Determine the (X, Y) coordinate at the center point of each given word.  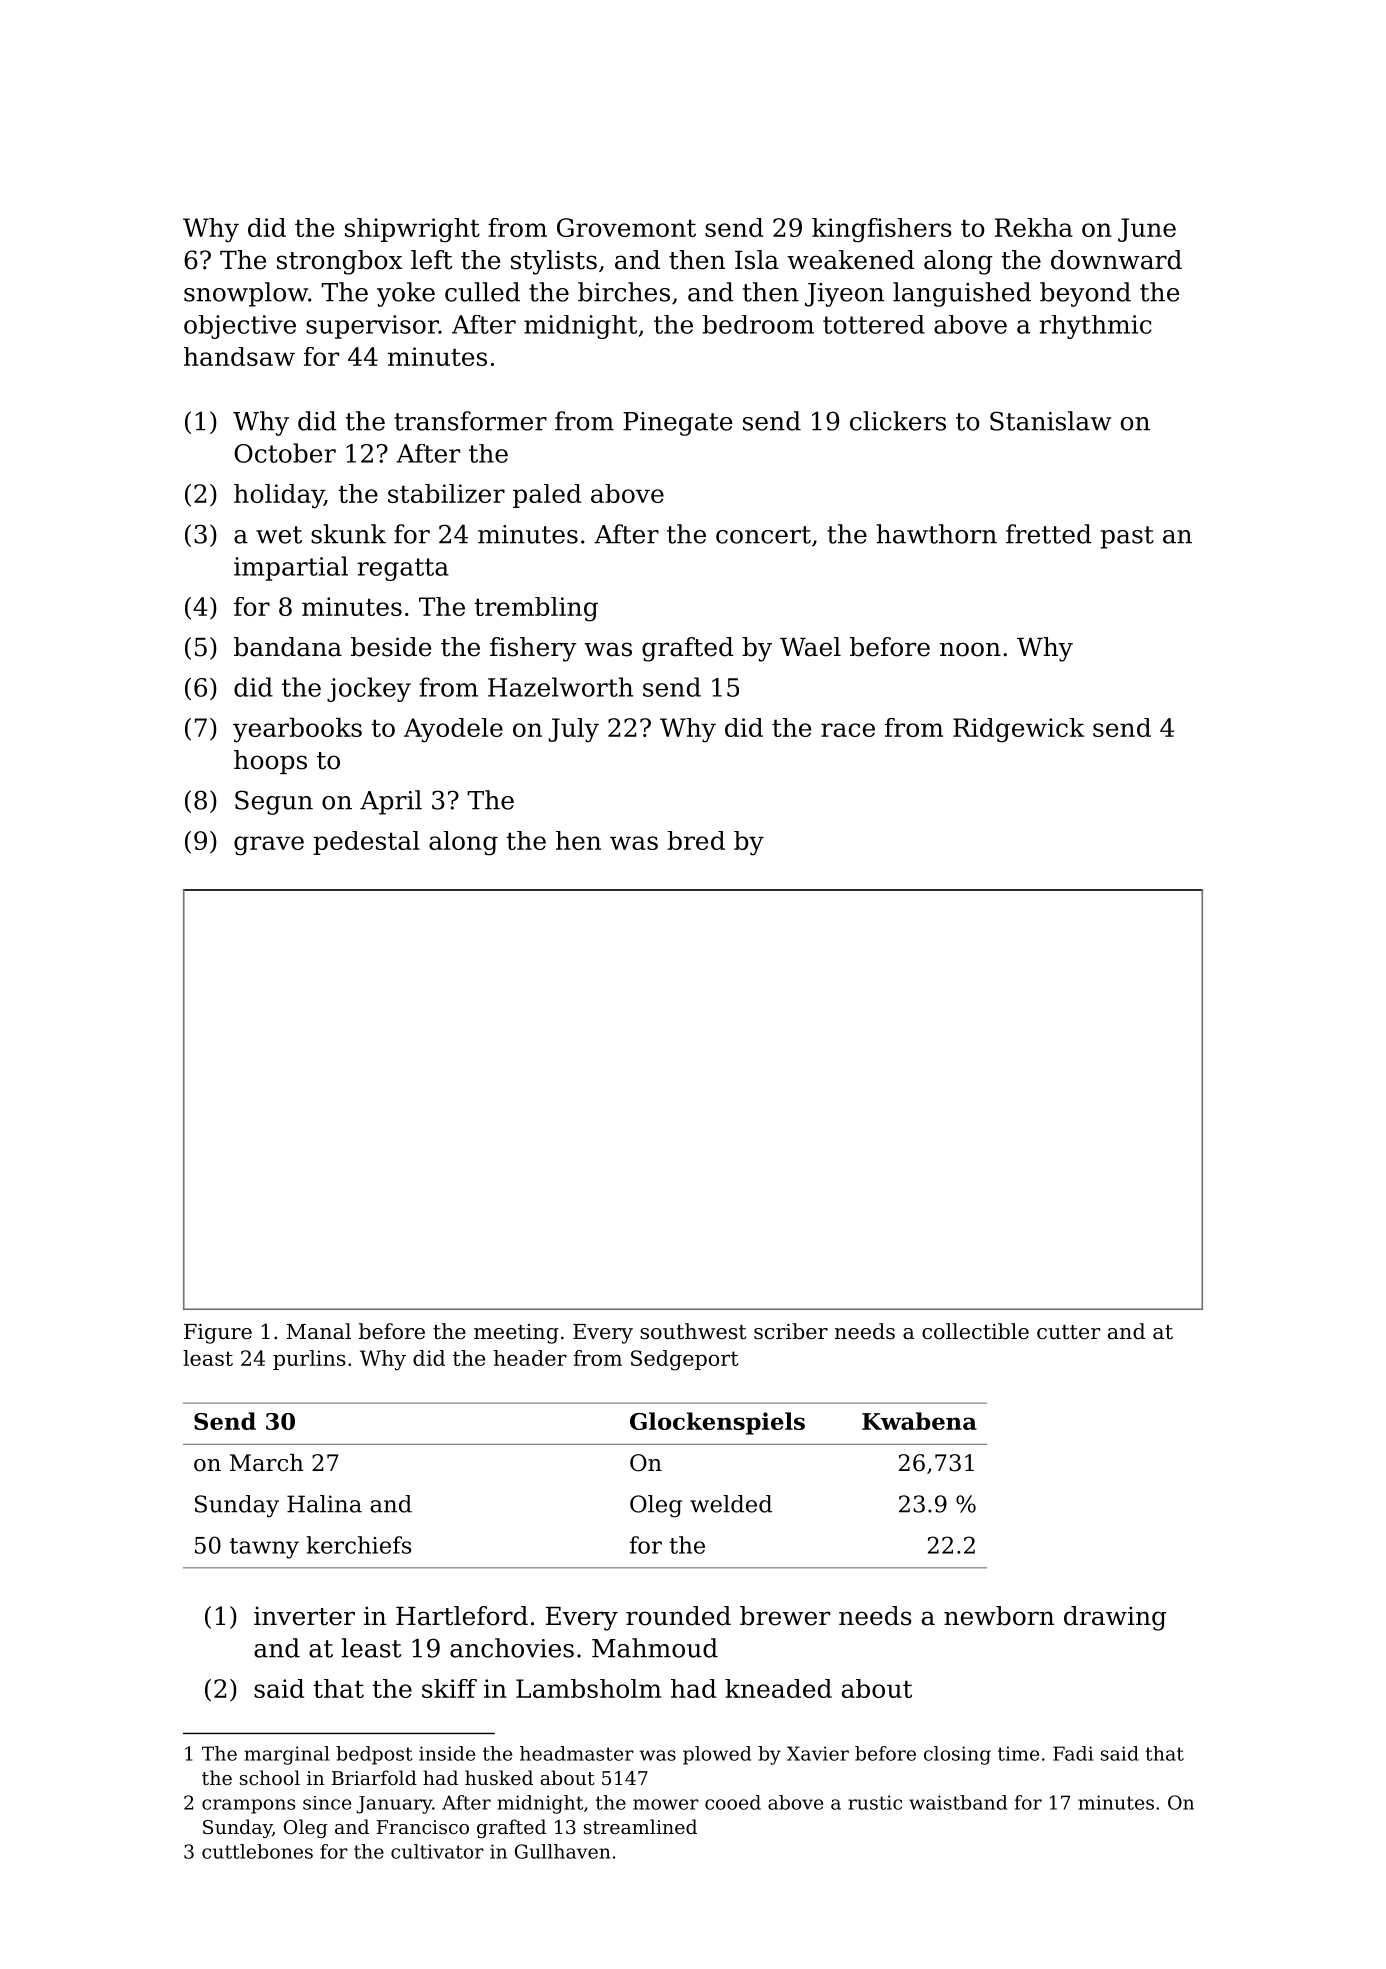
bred (696, 840)
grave (269, 846)
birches (624, 292)
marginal (287, 1755)
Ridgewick (1018, 730)
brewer (785, 1616)
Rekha (1034, 227)
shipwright (412, 230)
